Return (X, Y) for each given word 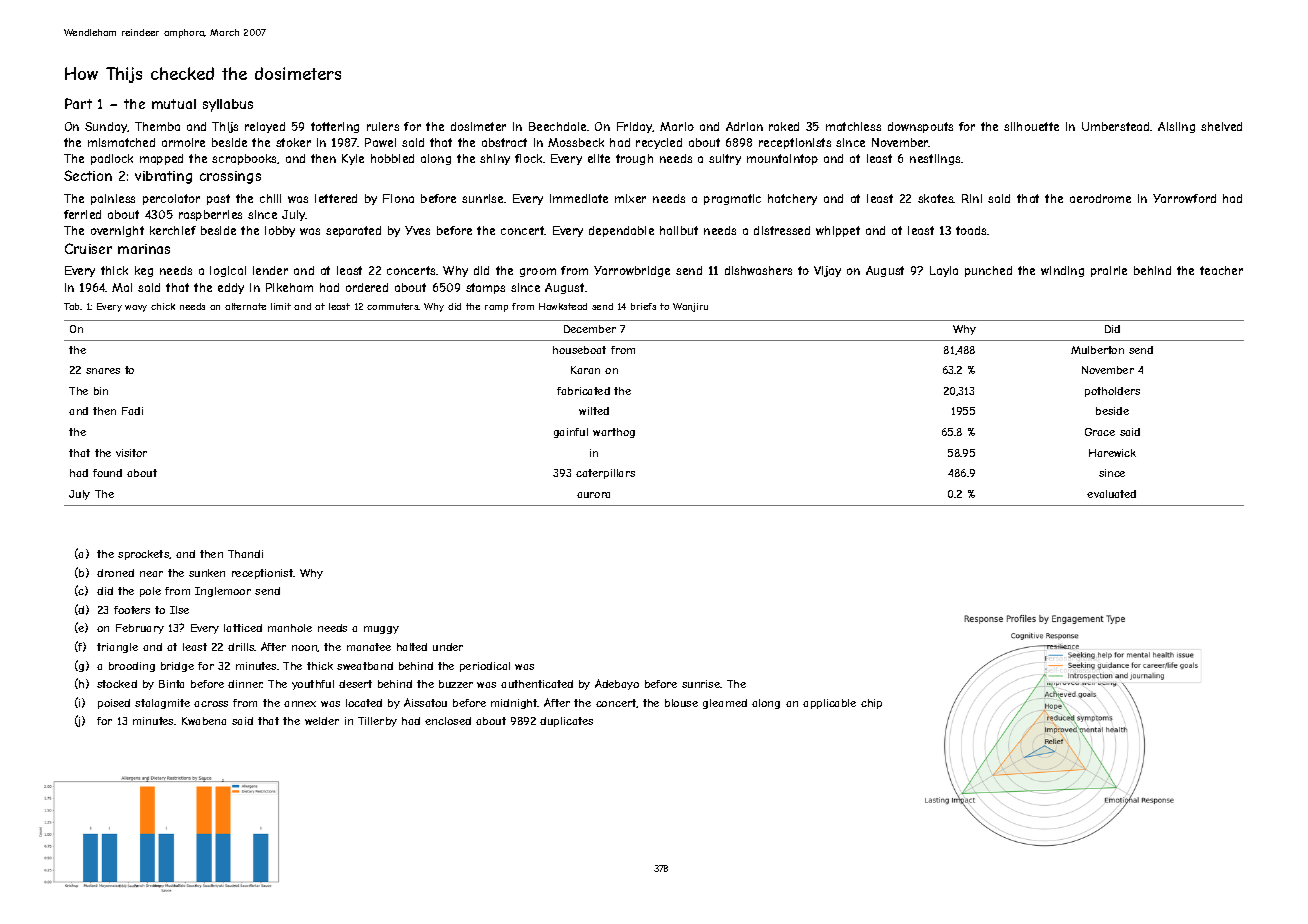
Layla (944, 271)
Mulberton (1097, 350)
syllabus (228, 105)
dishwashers (758, 270)
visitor (131, 453)
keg (144, 271)
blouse (681, 703)
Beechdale (557, 126)
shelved (1221, 126)
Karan (585, 370)
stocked (117, 684)
